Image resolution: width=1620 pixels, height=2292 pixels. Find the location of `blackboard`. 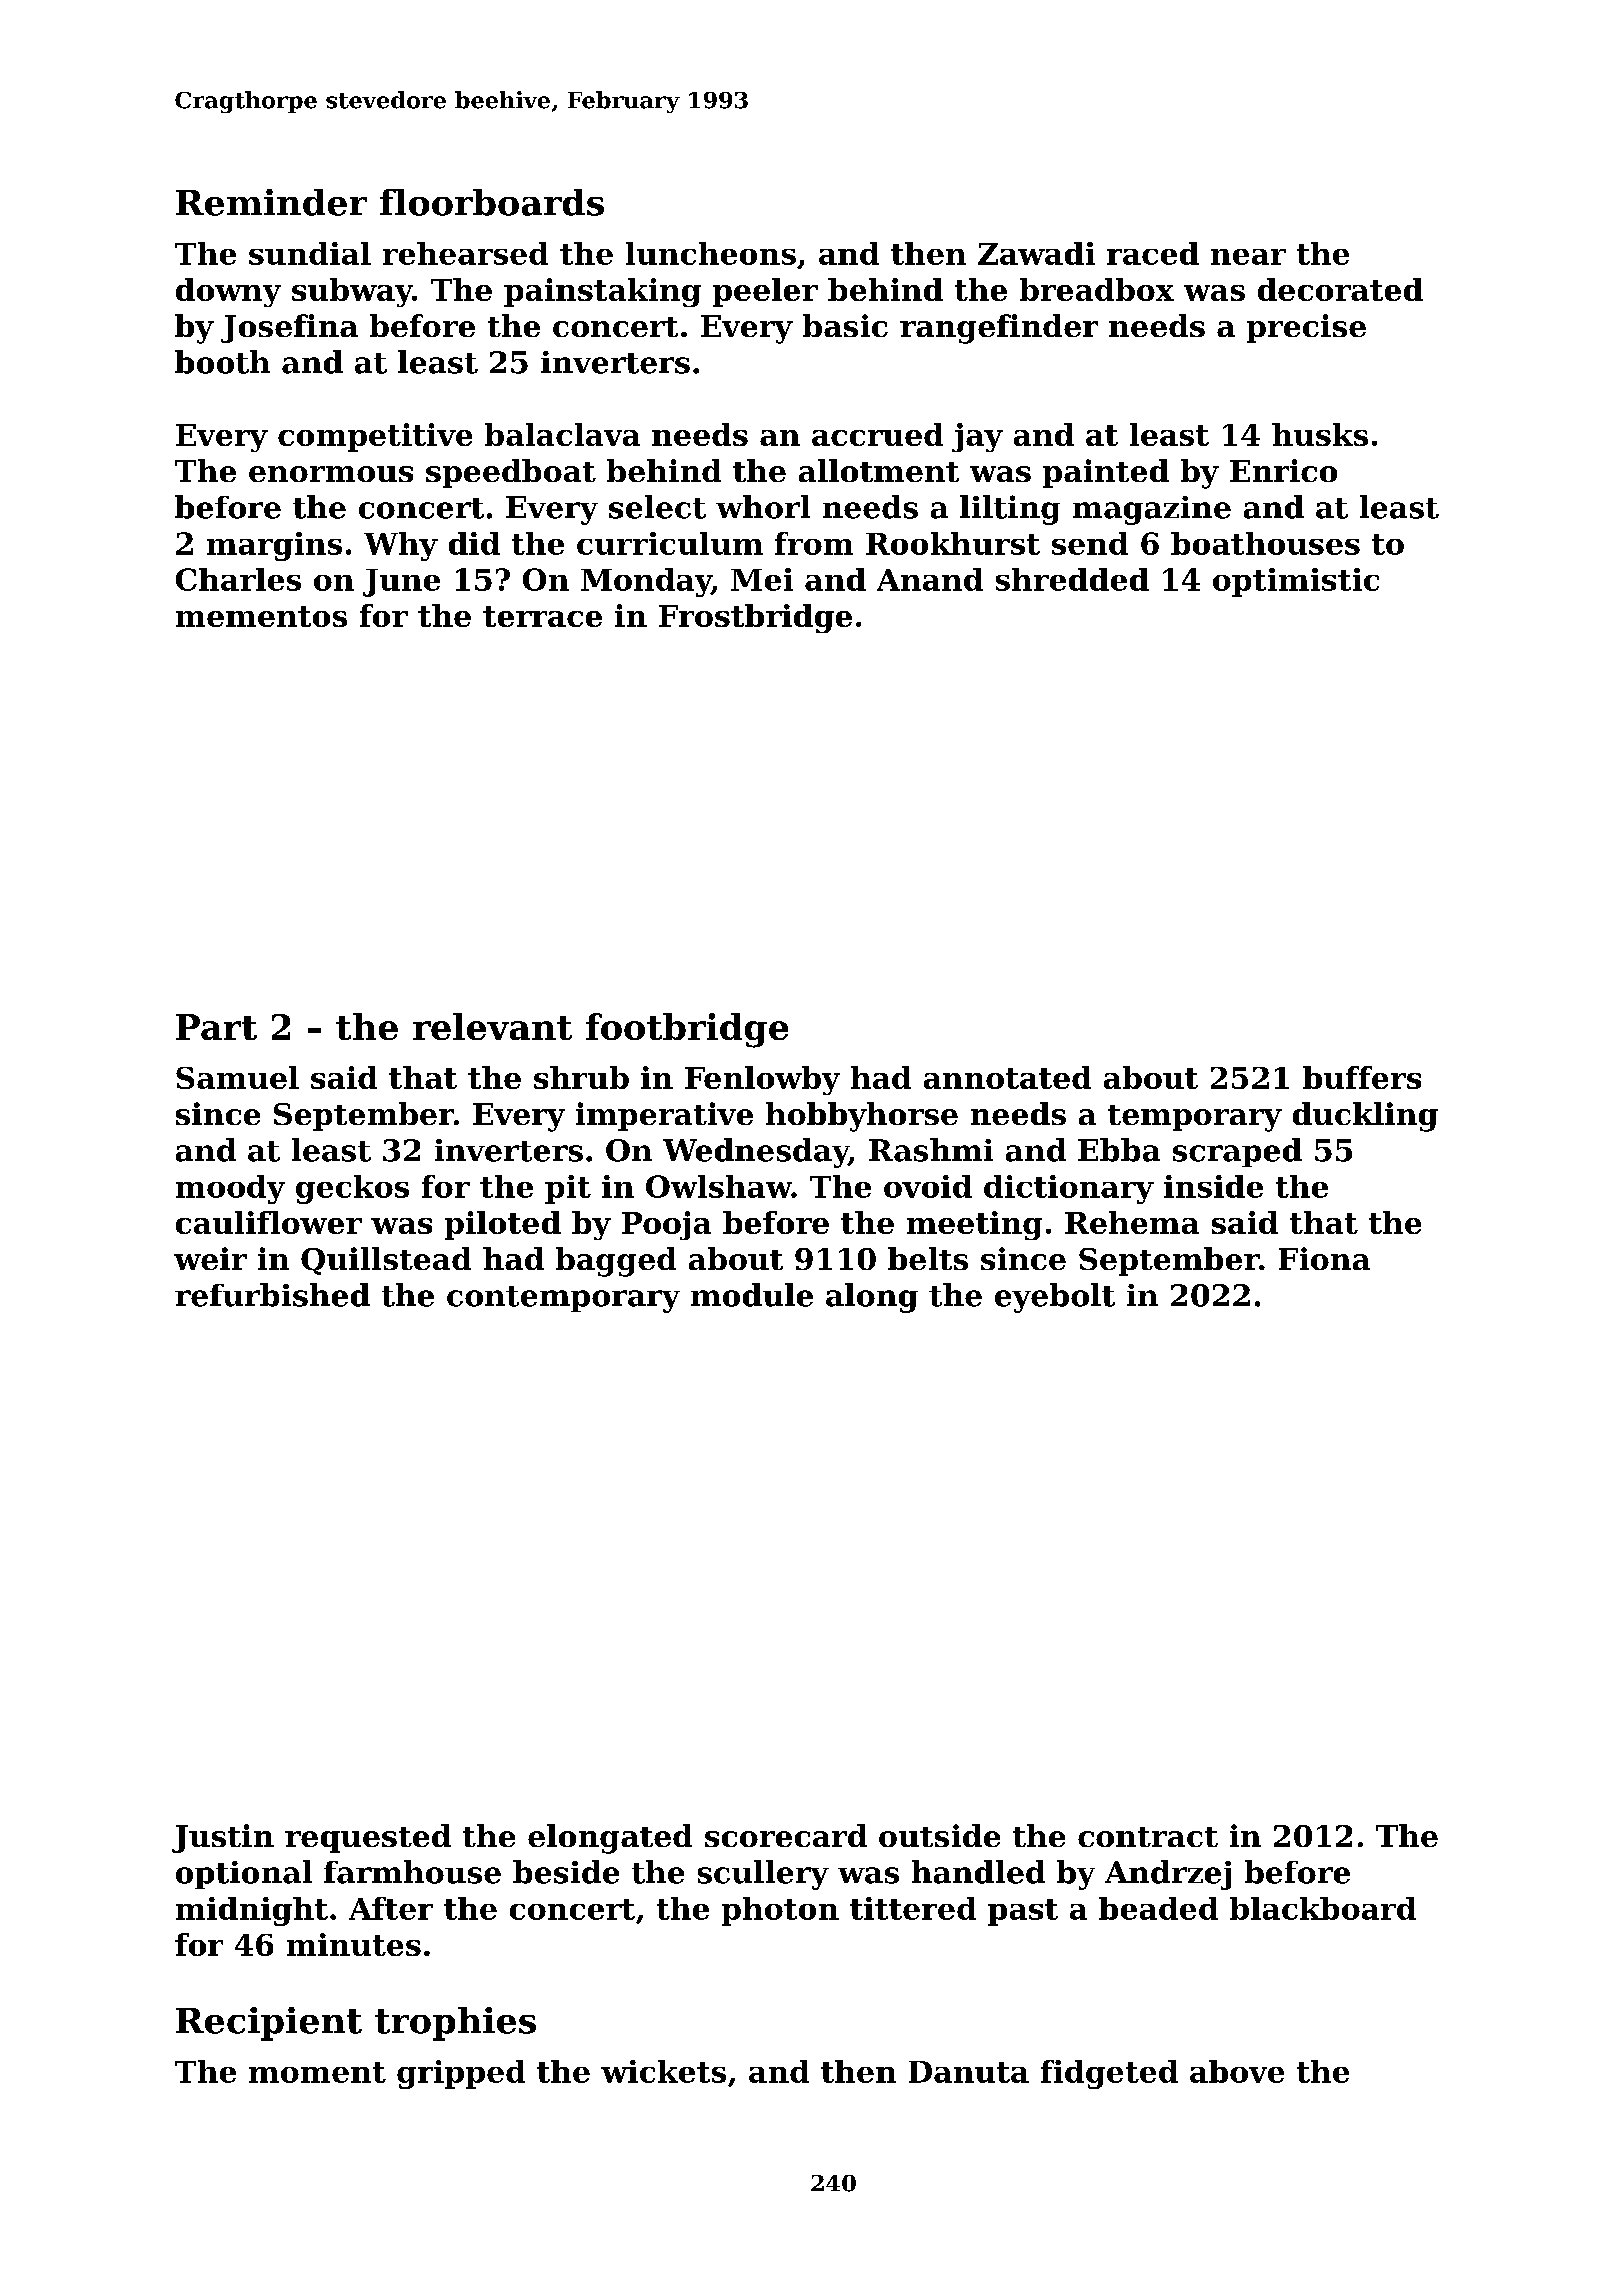

blackboard is located at coordinates (1323, 1908).
